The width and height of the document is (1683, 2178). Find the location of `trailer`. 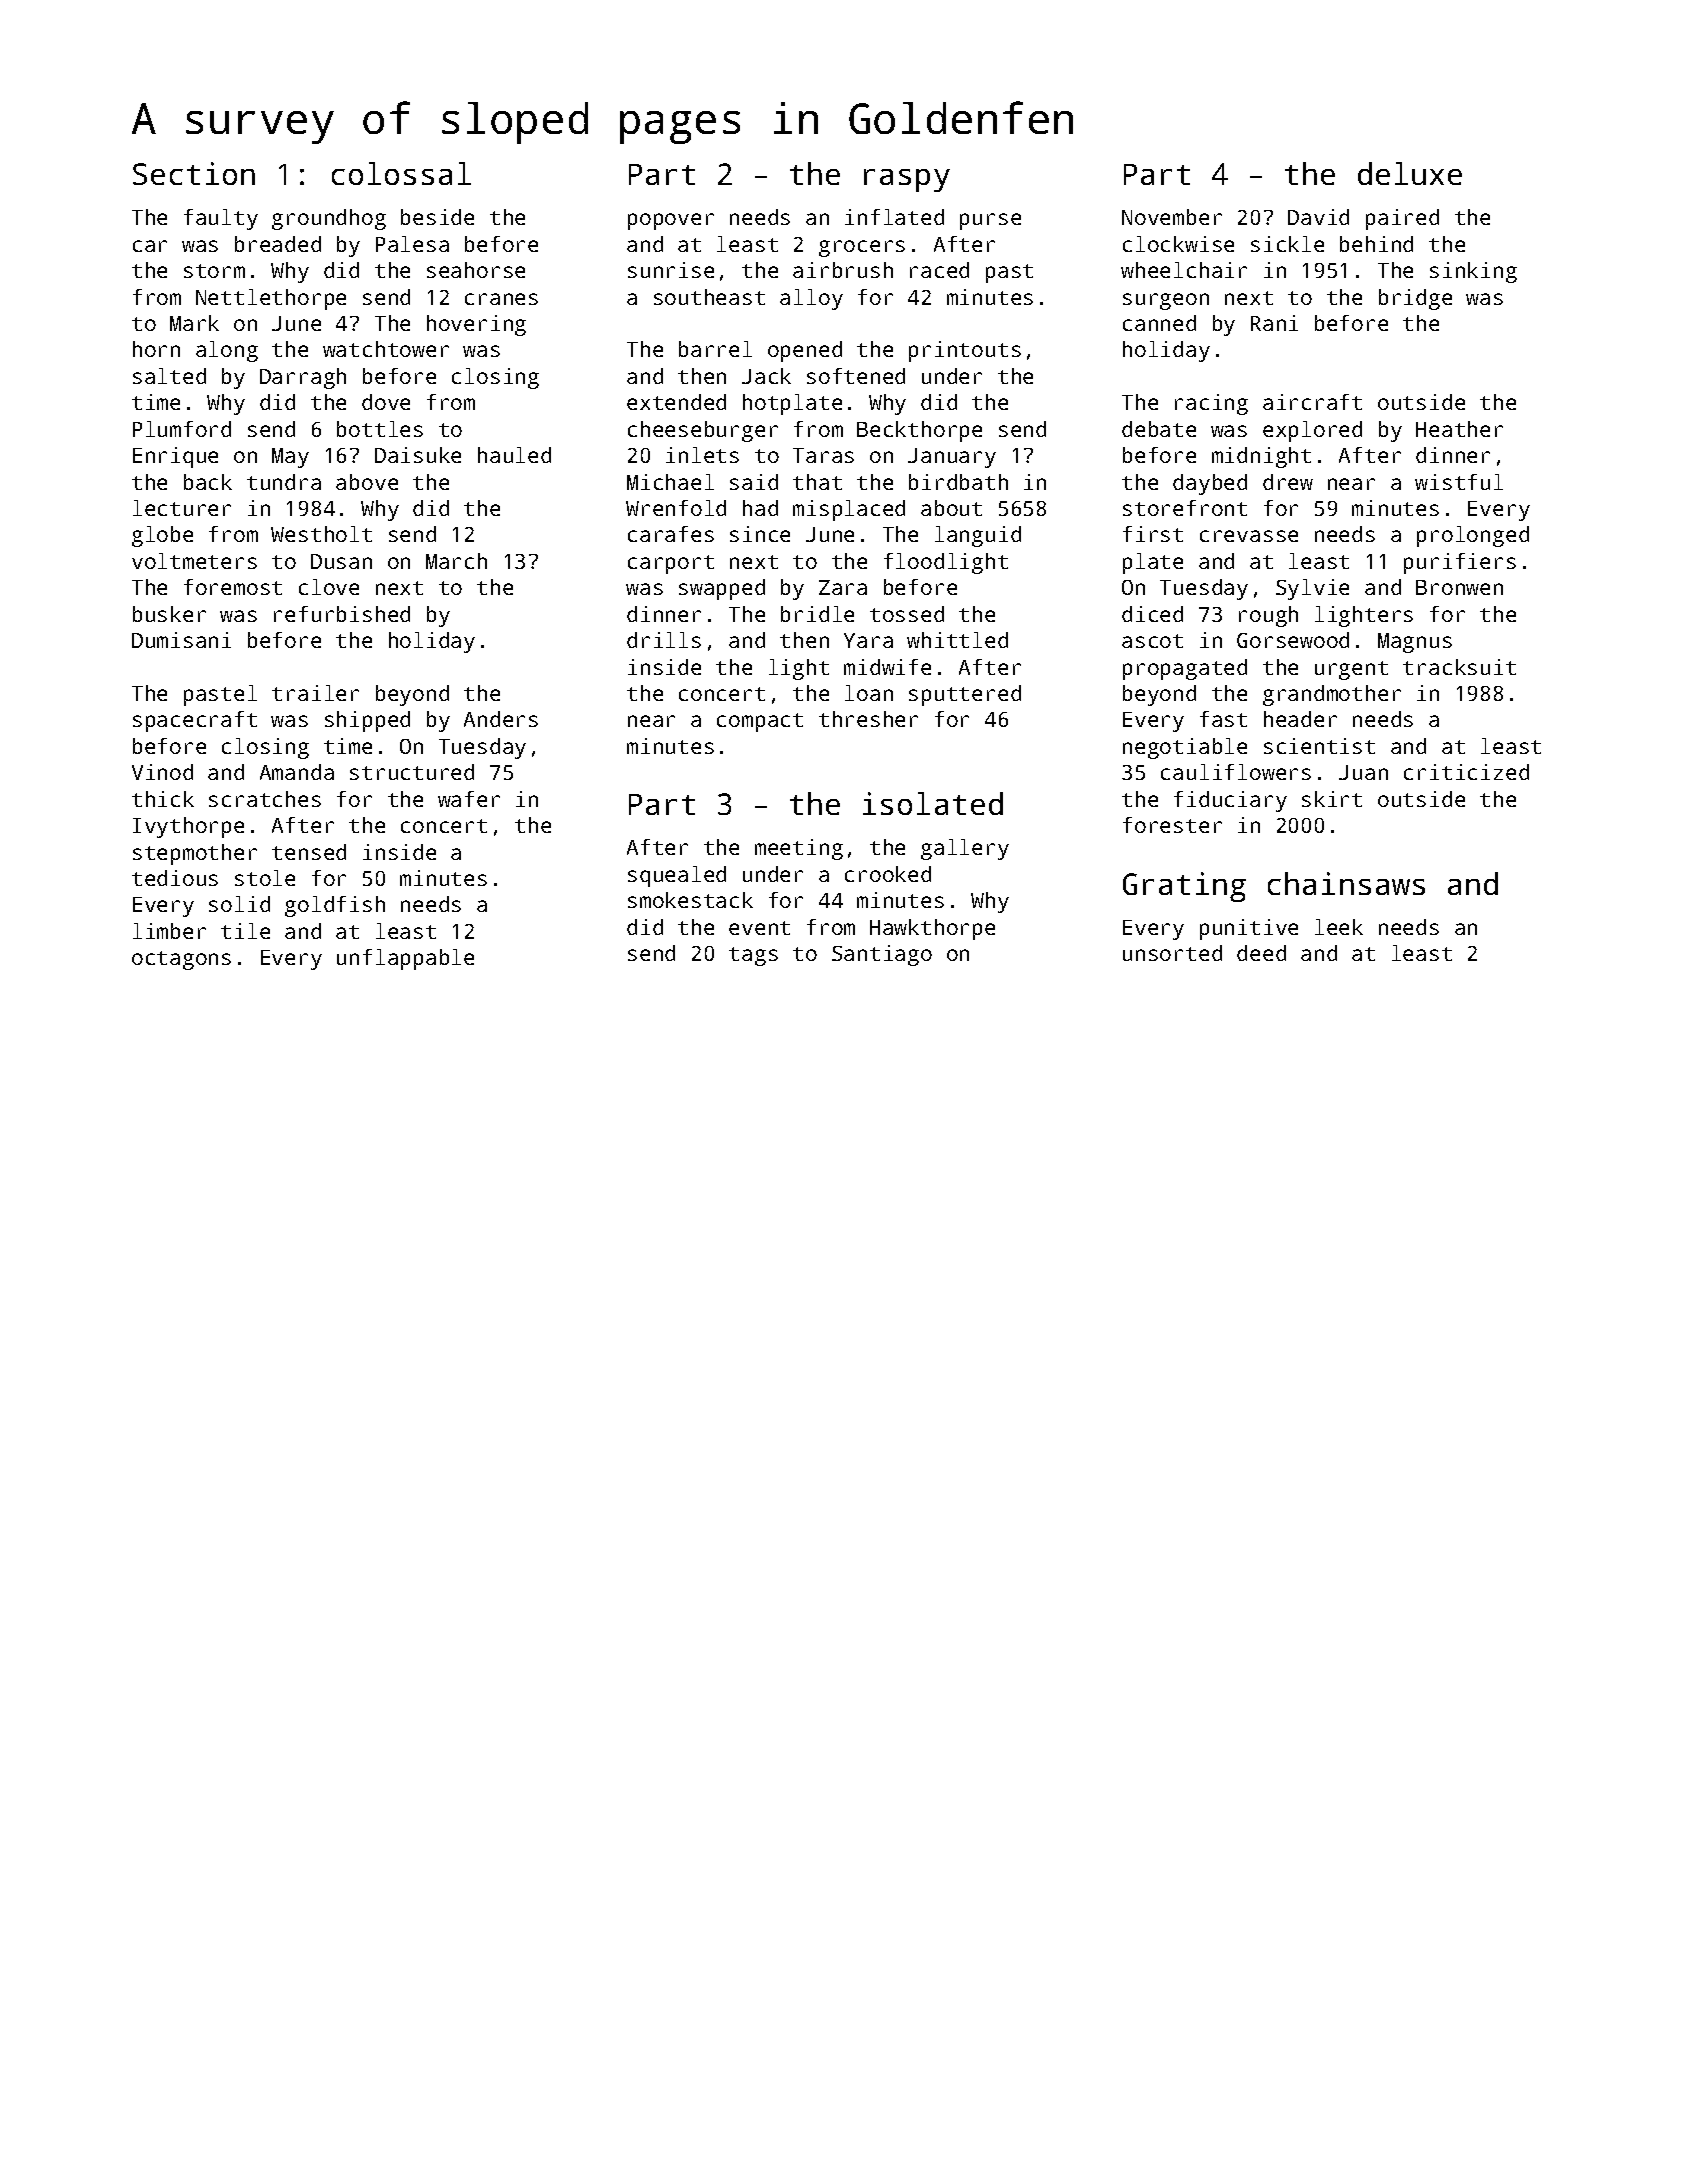

trailer is located at coordinates (315, 693).
